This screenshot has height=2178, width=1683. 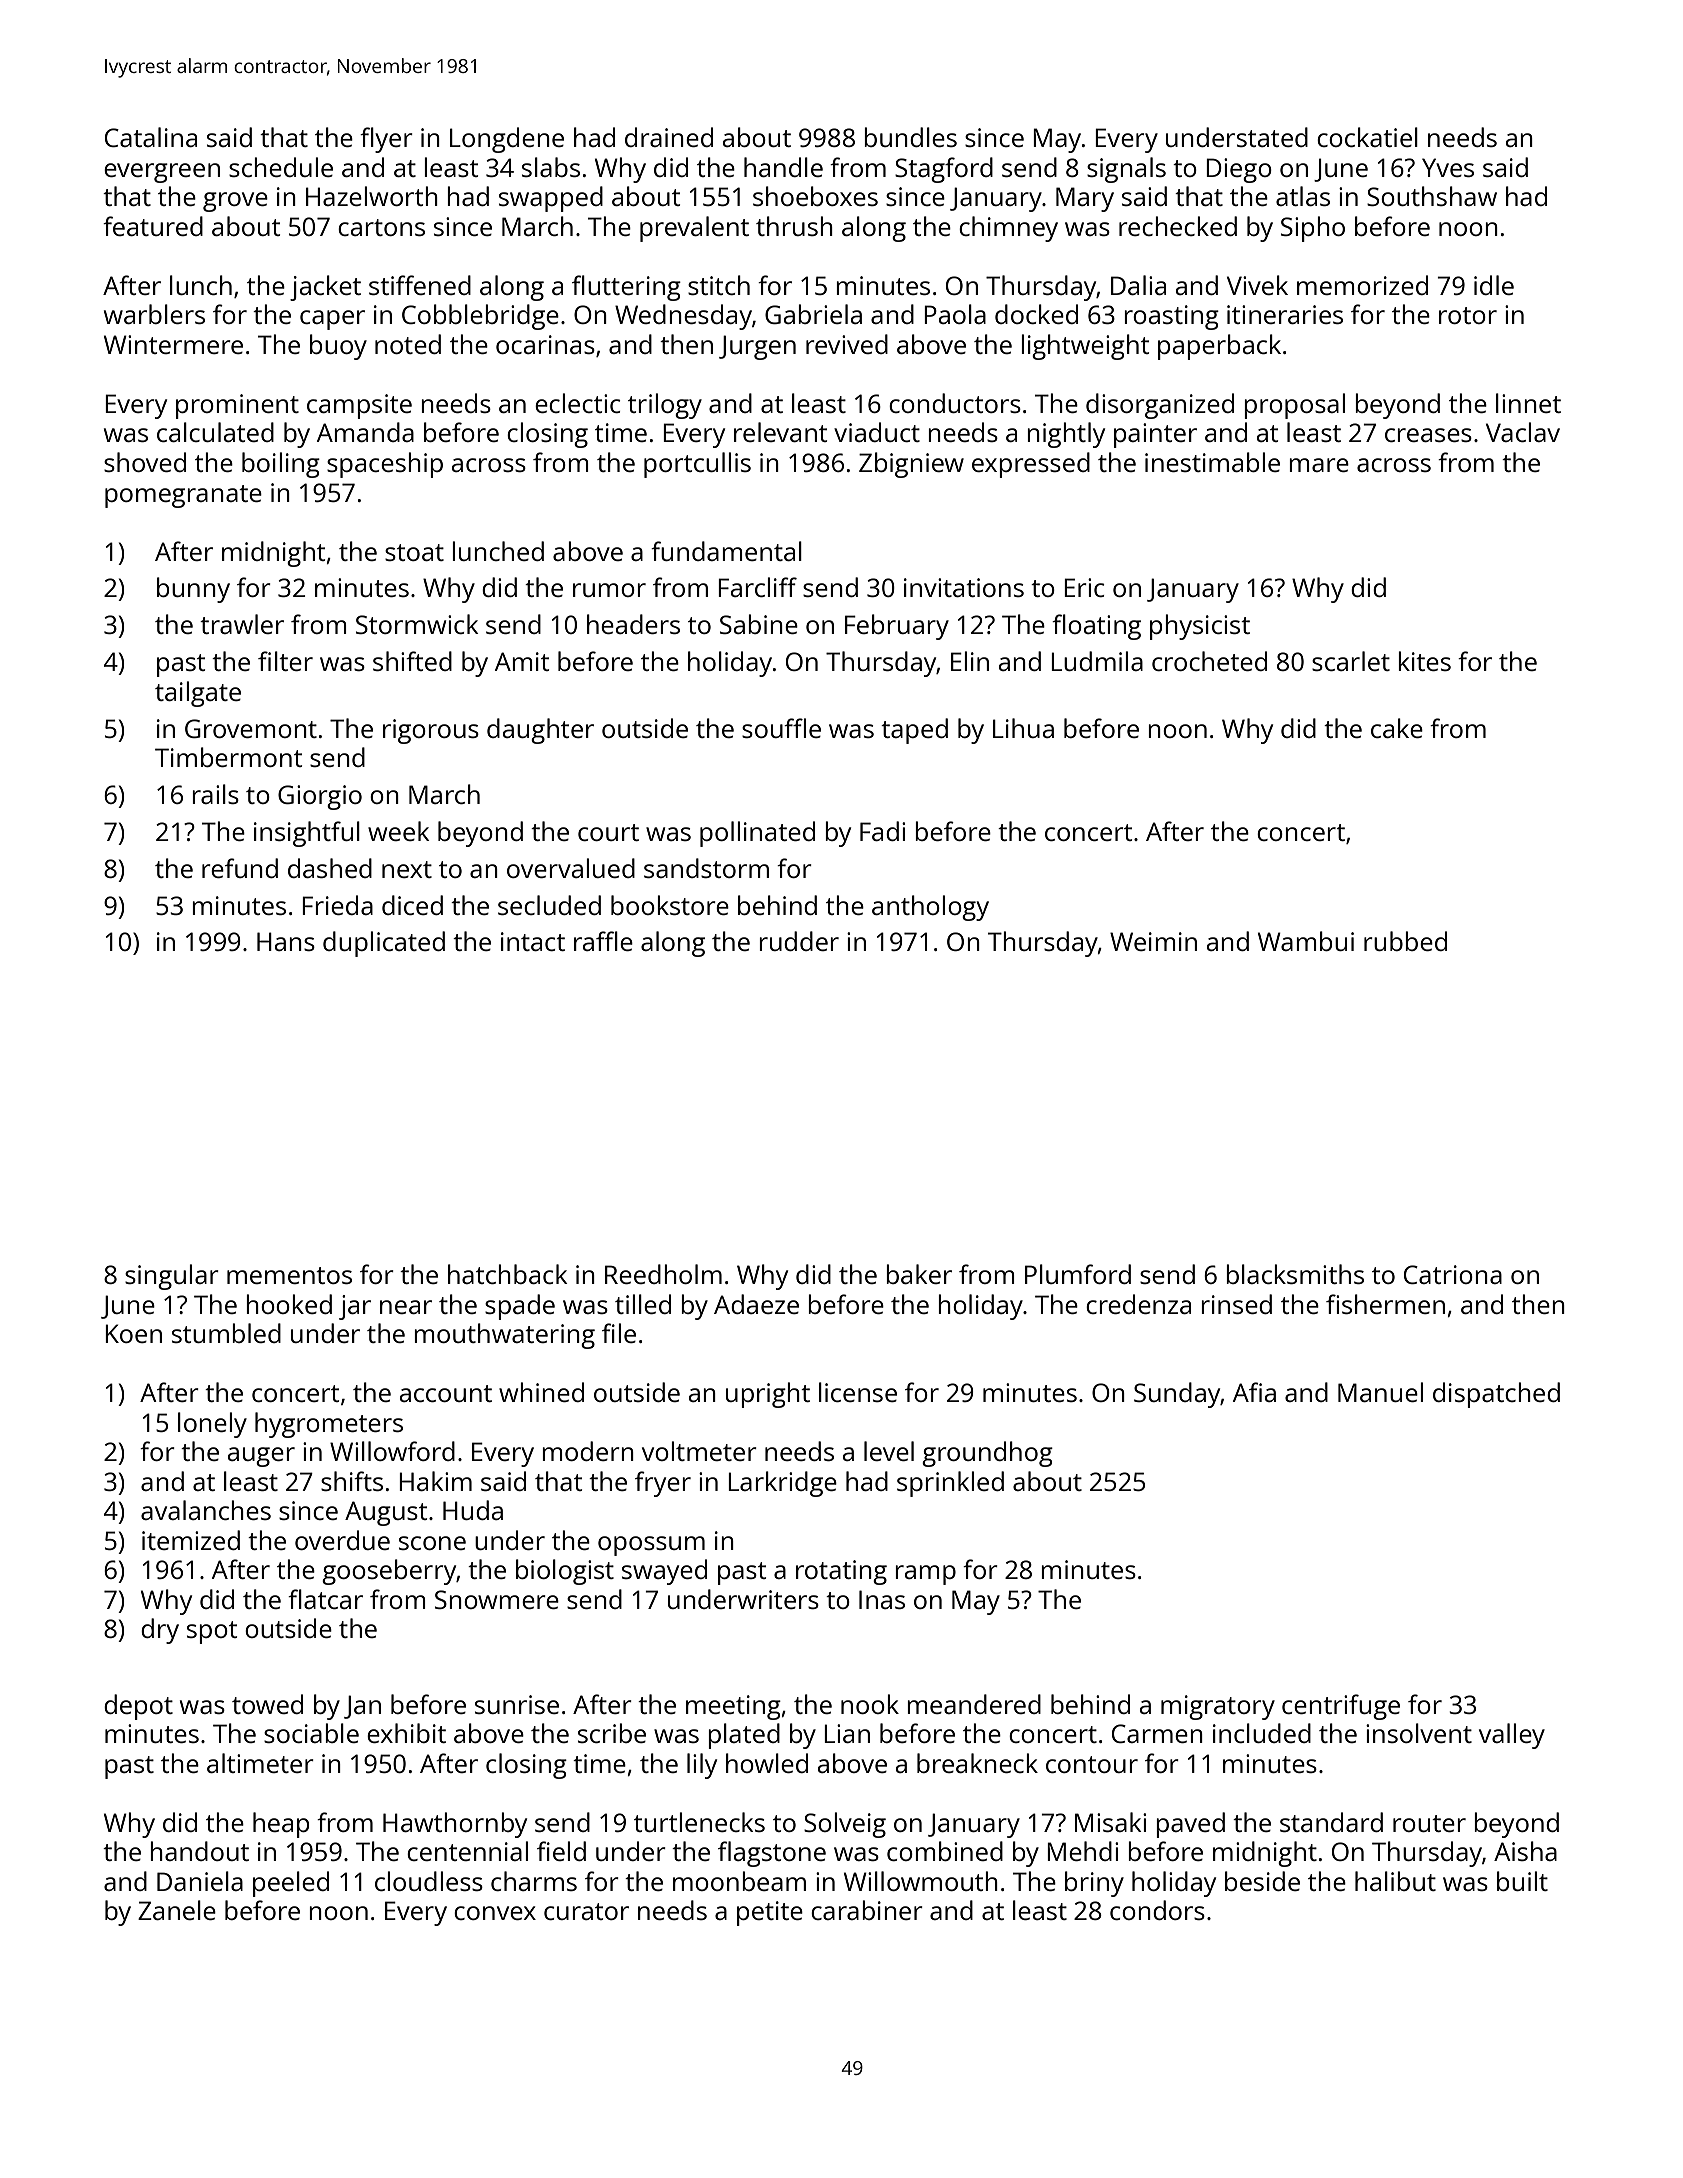 What do you see at coordinates (289, 1275) in the screenshot?
I see `mementos` at bounding box center [289, 1275].
